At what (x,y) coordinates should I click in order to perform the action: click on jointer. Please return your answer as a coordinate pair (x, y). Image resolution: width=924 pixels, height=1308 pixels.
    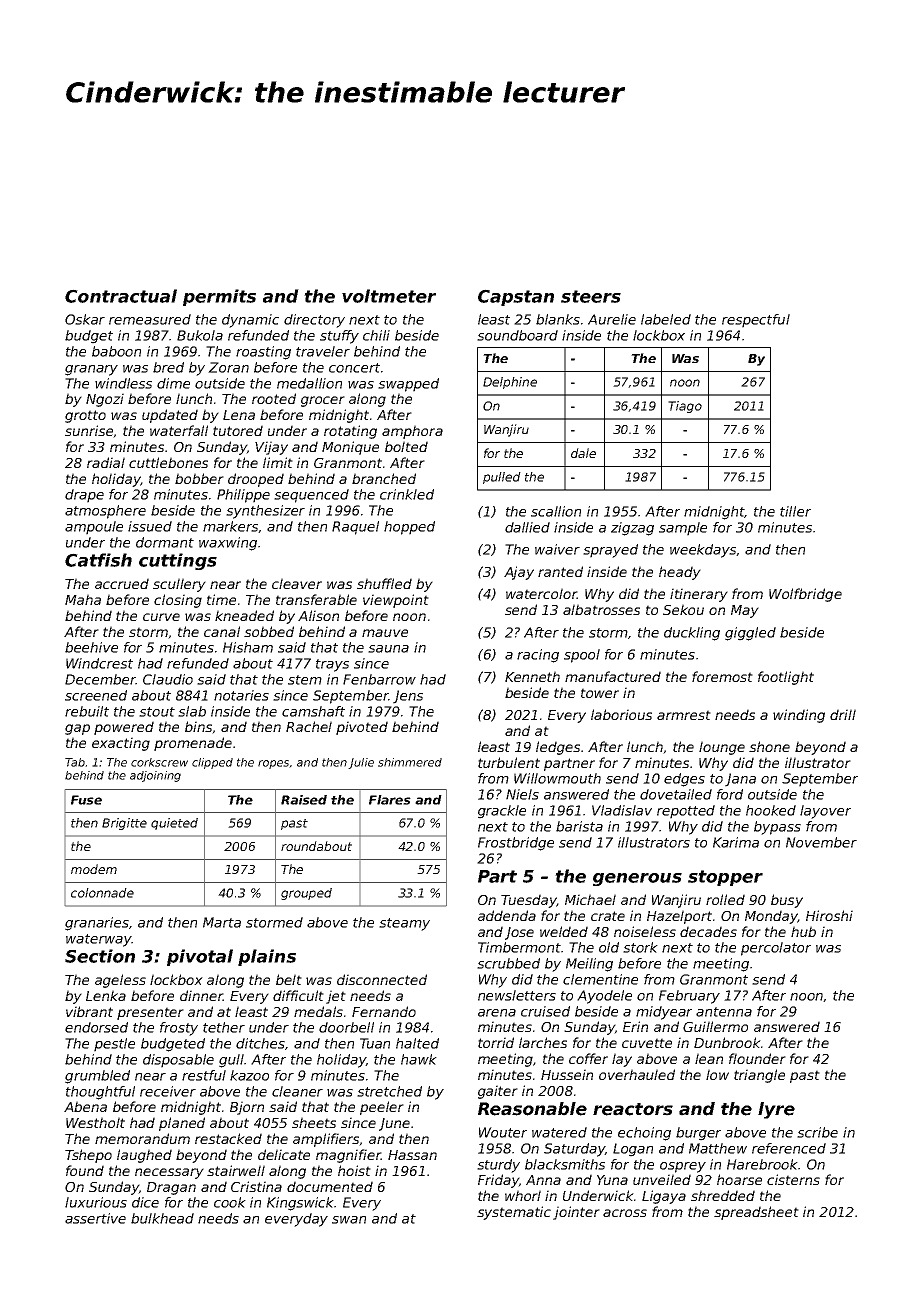
    Looking at the image, I should click on (576, 1213).
